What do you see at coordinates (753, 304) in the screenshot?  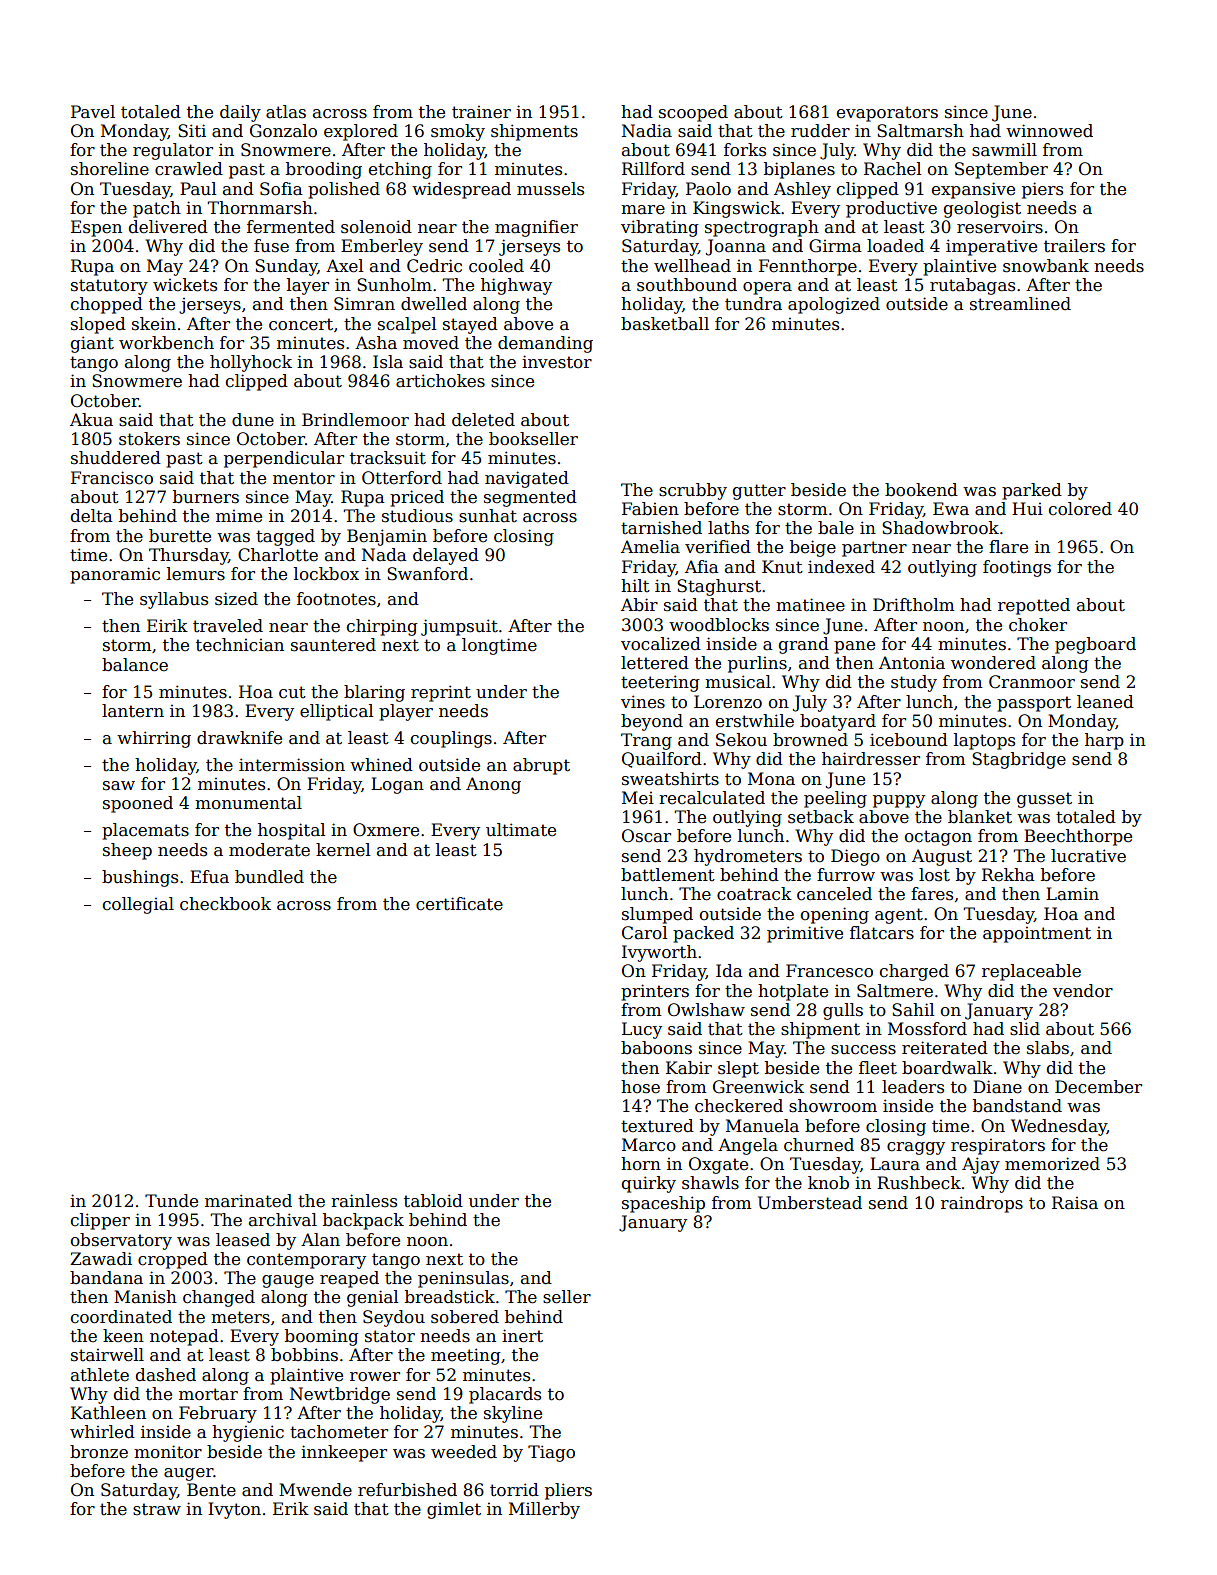 I see `tundra` at bounding box center [753, 304].
